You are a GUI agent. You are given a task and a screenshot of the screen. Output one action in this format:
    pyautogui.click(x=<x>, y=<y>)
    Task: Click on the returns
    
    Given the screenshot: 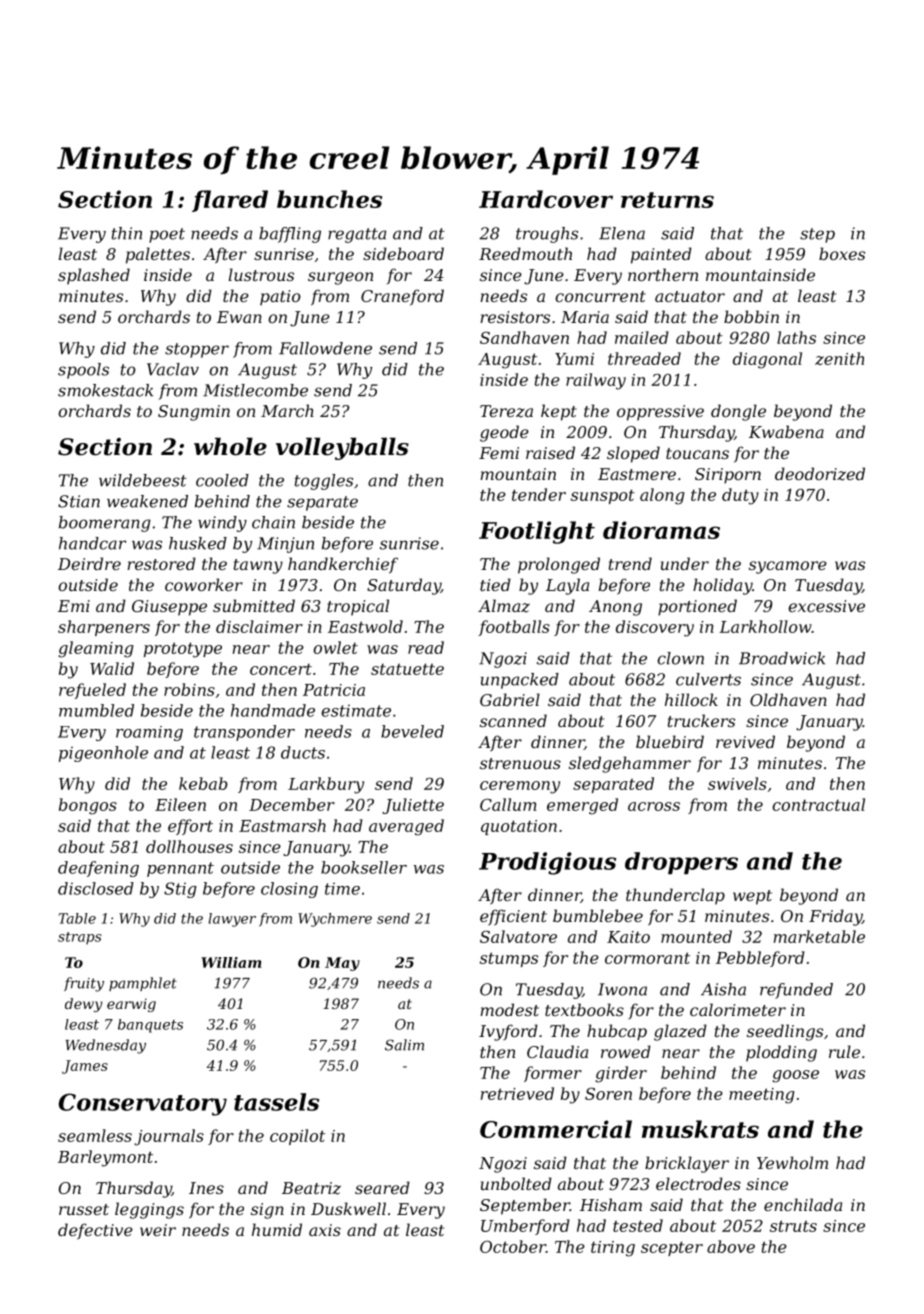 What is the action you would take?
    pyautogui.click(x=667, y=200)
